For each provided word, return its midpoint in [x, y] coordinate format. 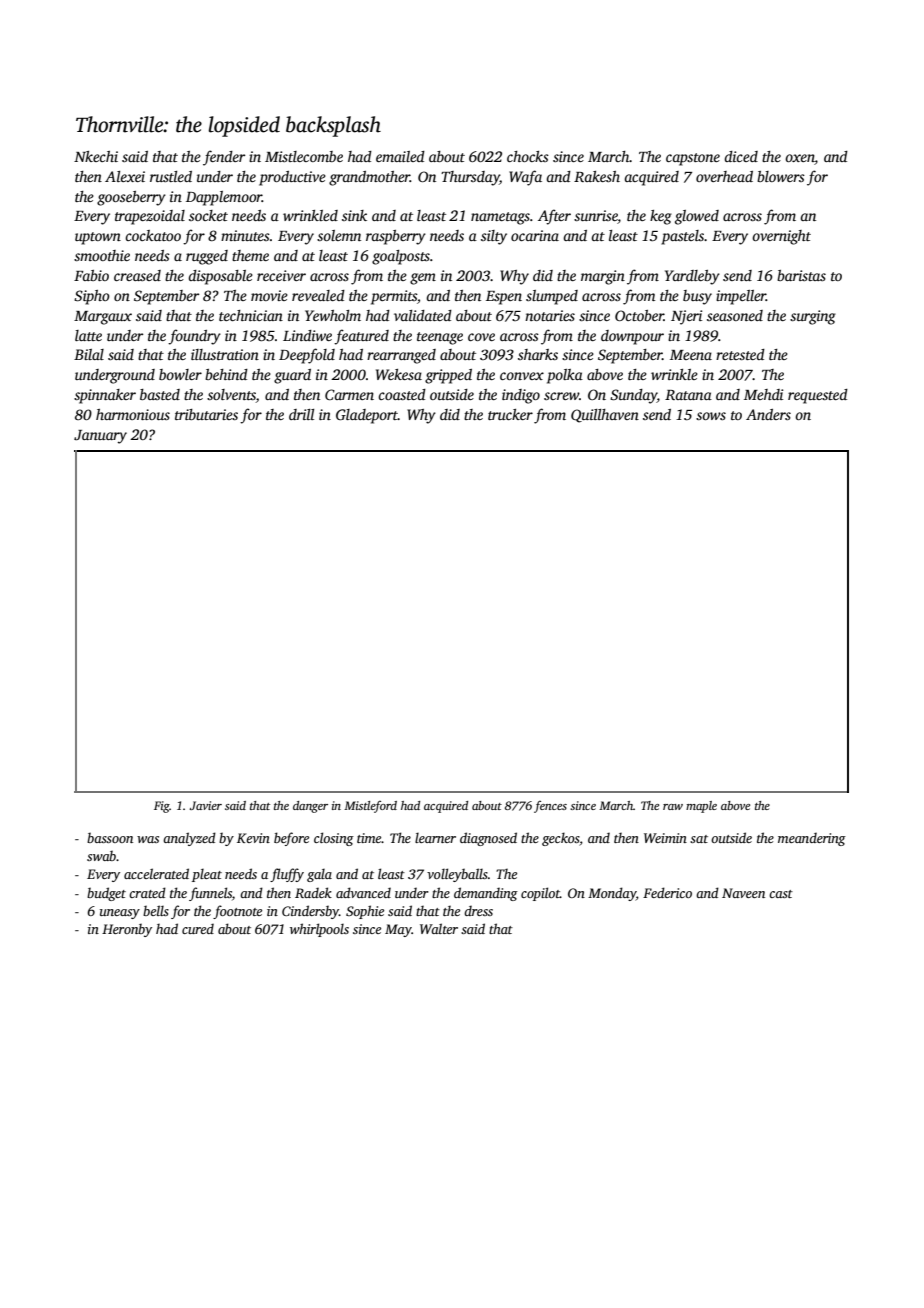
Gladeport [367, 416]
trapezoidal [150, 217]
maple [701, 807]
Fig [162, 807]
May [398, 930]
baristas [801, 275]
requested [818, 396]
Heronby [127, 930]
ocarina [535, 235]
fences [550, 807]
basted [160, 394]
